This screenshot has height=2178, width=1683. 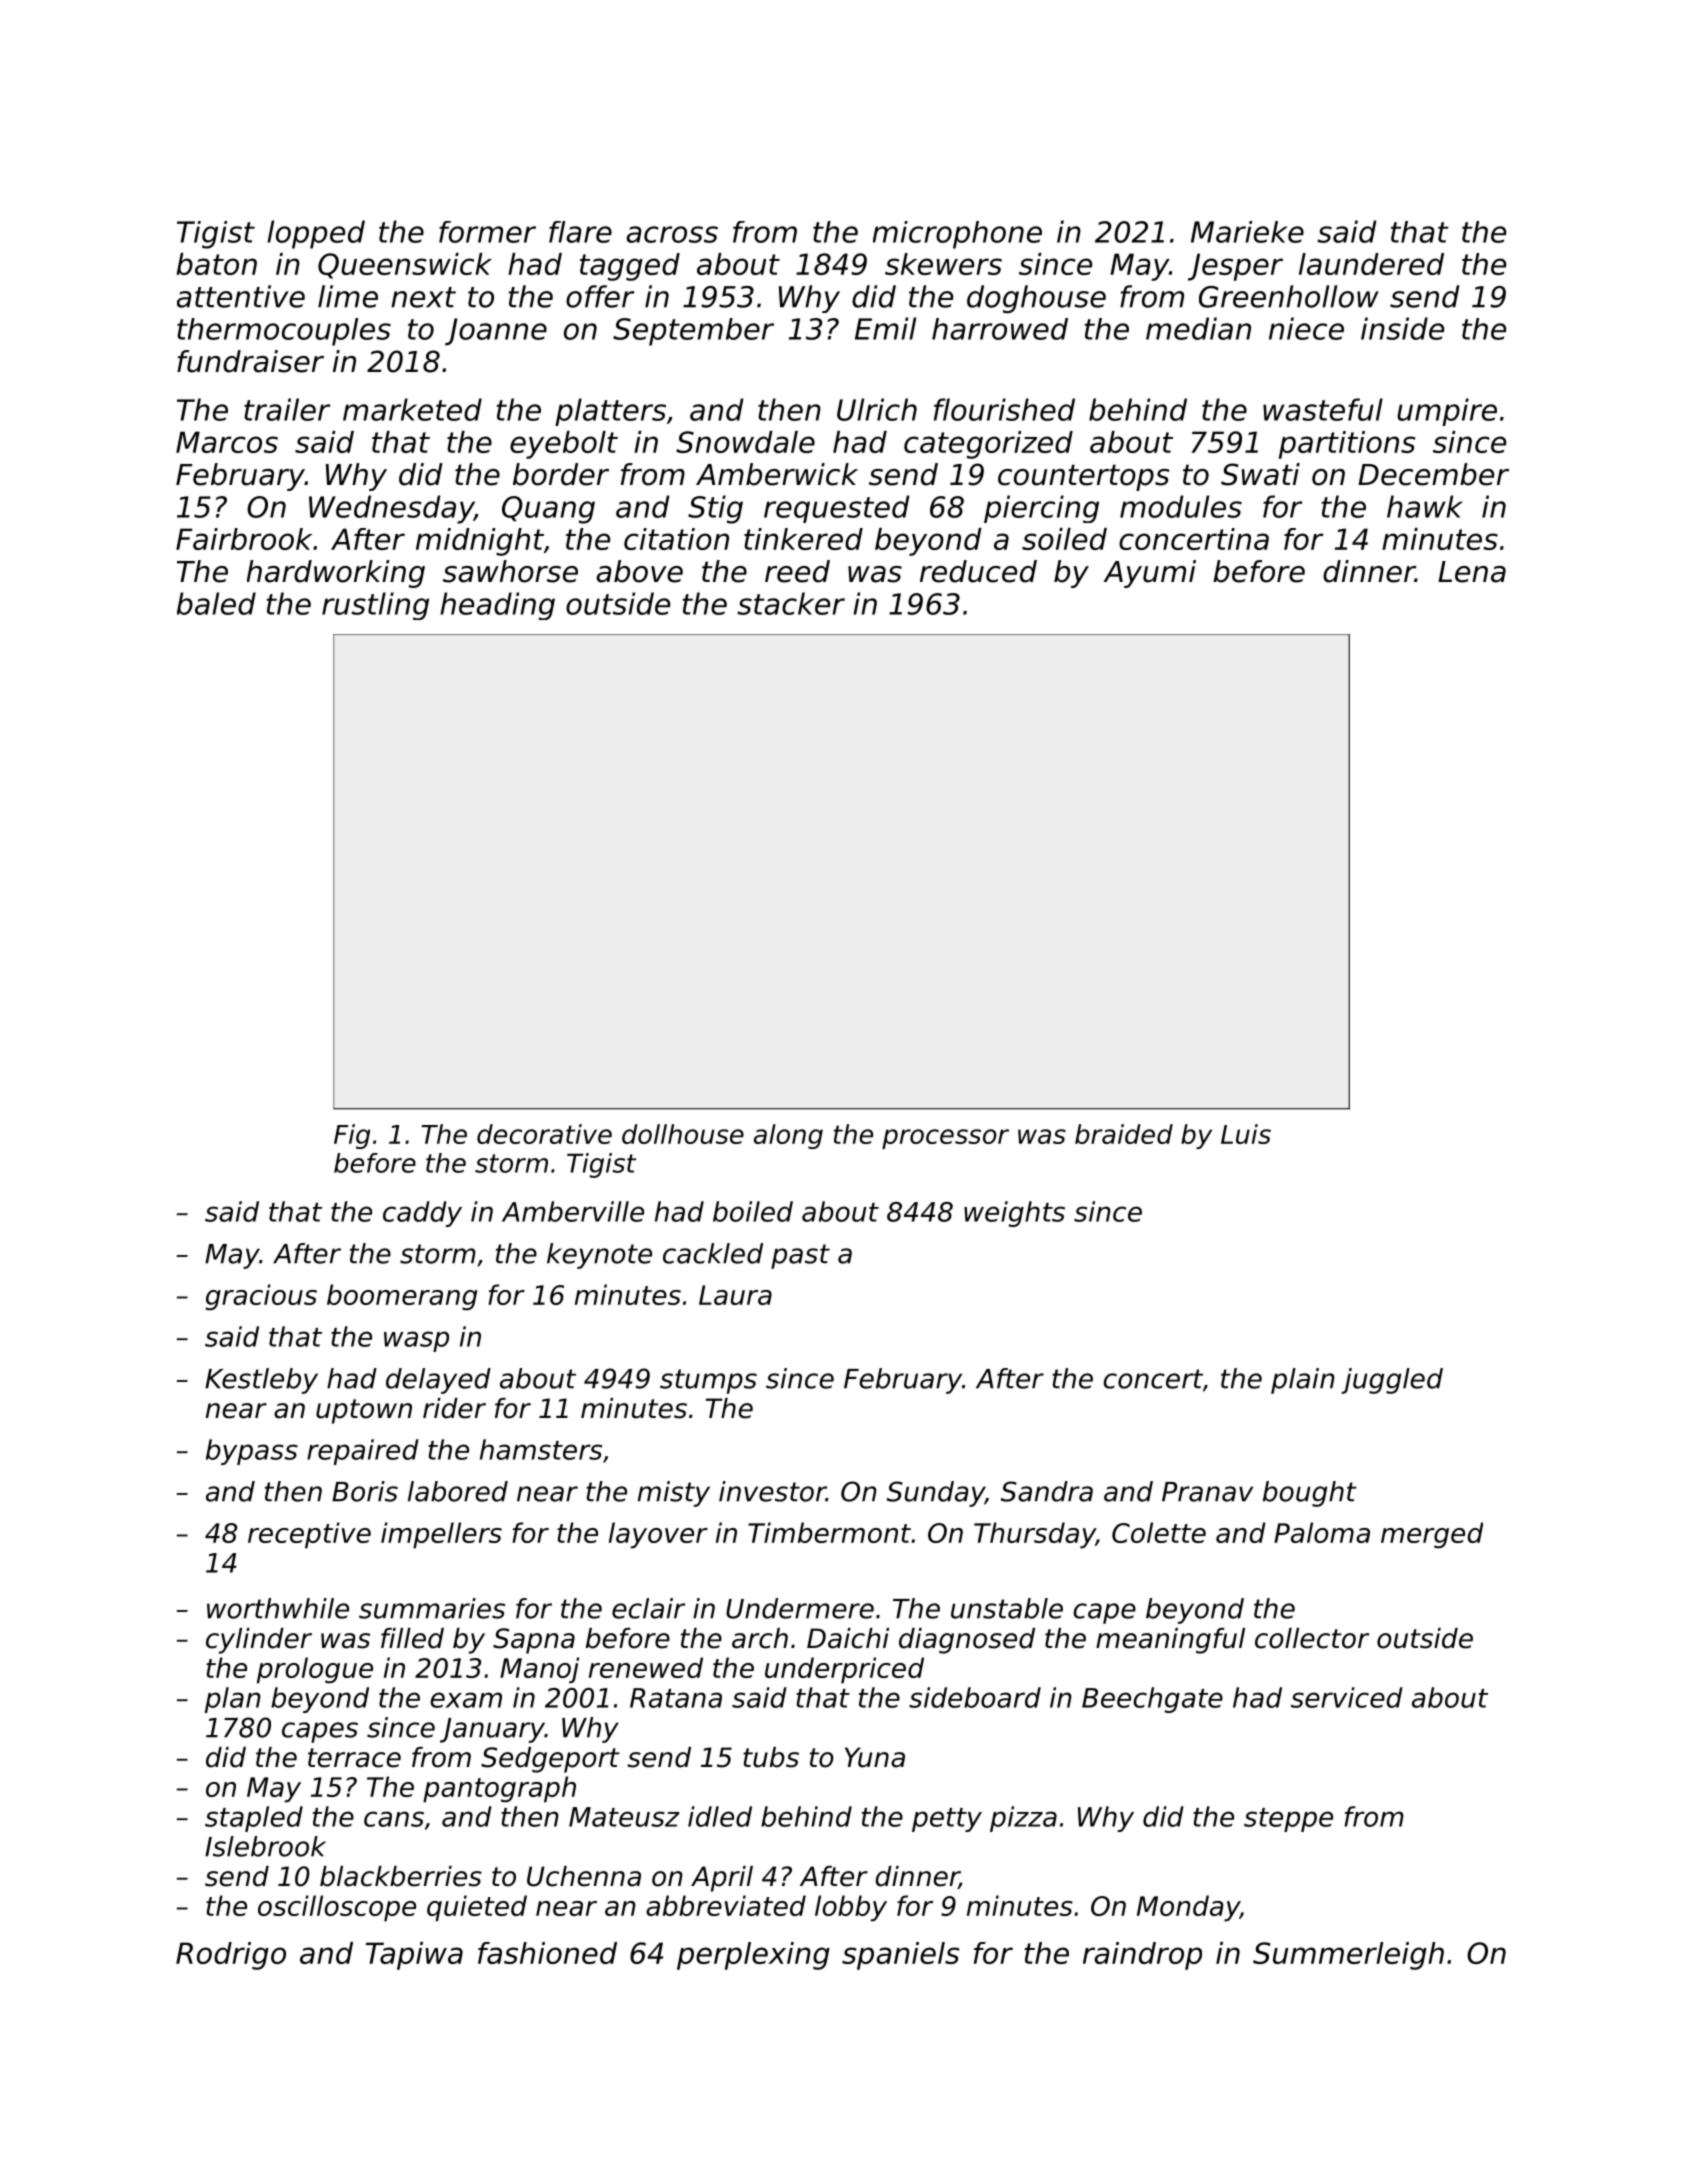 I want to click on stacker, so click(x=791, y=603).
